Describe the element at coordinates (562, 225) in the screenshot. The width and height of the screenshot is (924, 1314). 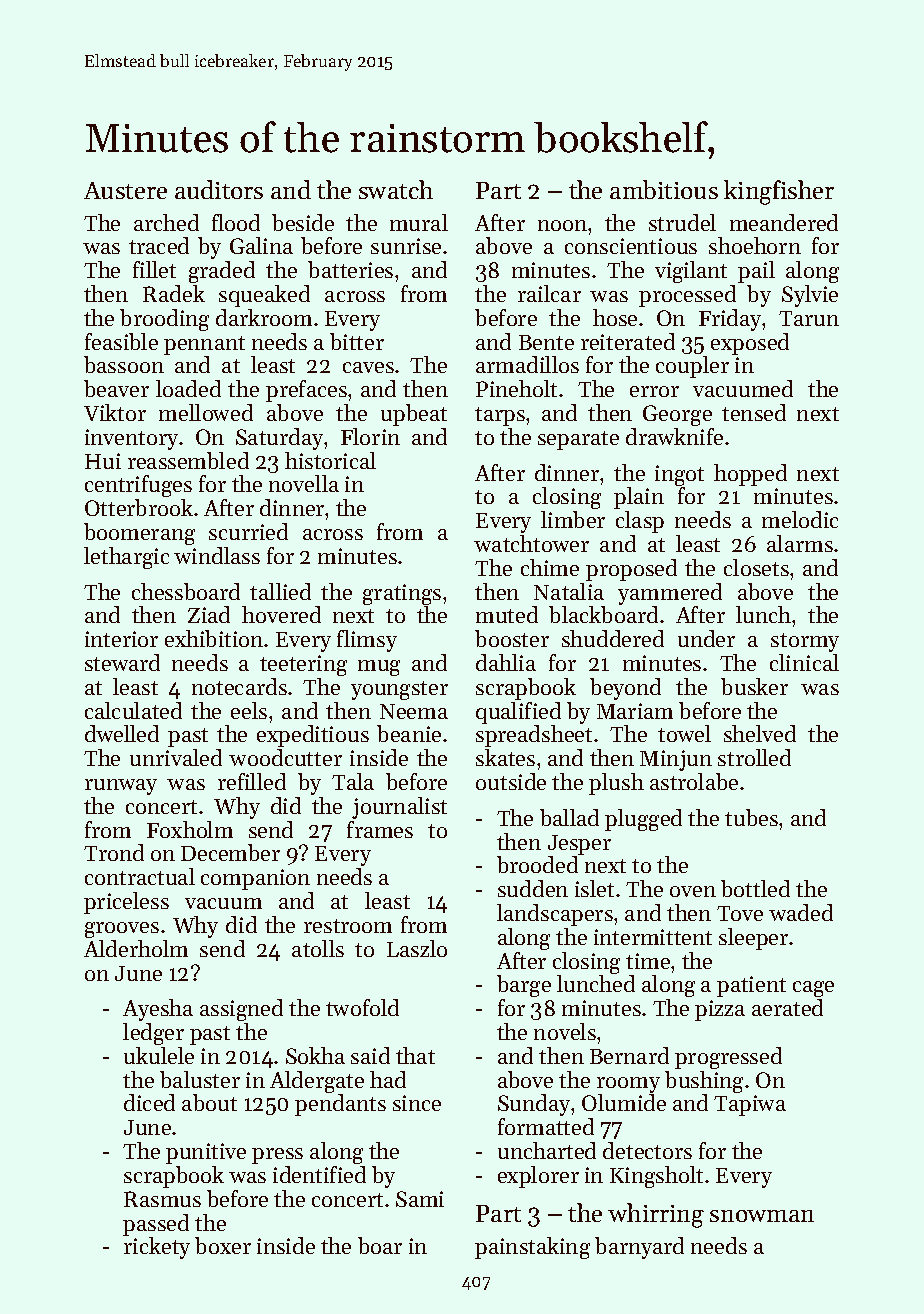
I see `noon` at that location.
